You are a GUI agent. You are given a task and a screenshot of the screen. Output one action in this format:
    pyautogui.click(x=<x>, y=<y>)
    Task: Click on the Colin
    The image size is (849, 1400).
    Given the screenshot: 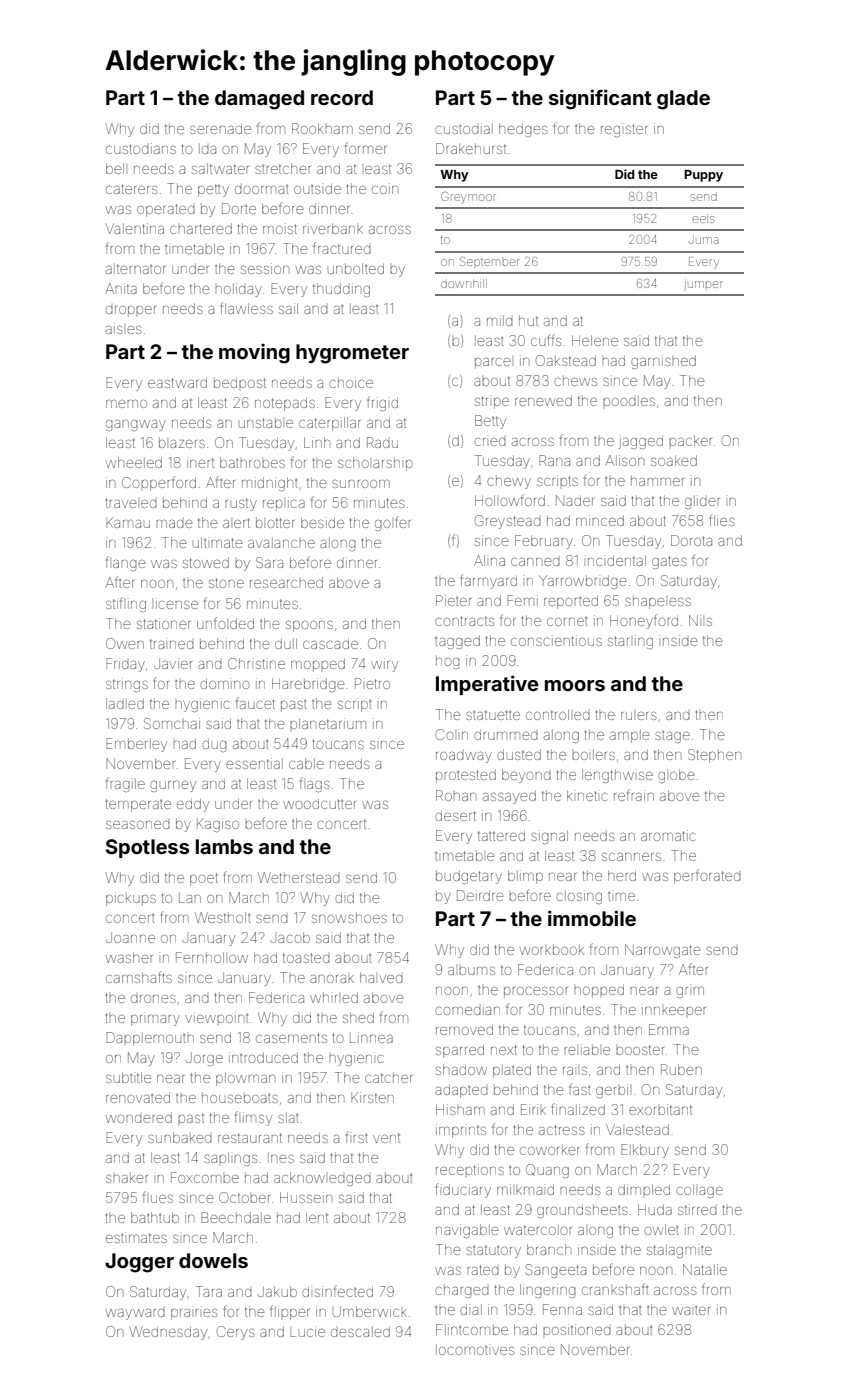 What is the action you would take?
    pyautogui.click(x=452, y=734)
